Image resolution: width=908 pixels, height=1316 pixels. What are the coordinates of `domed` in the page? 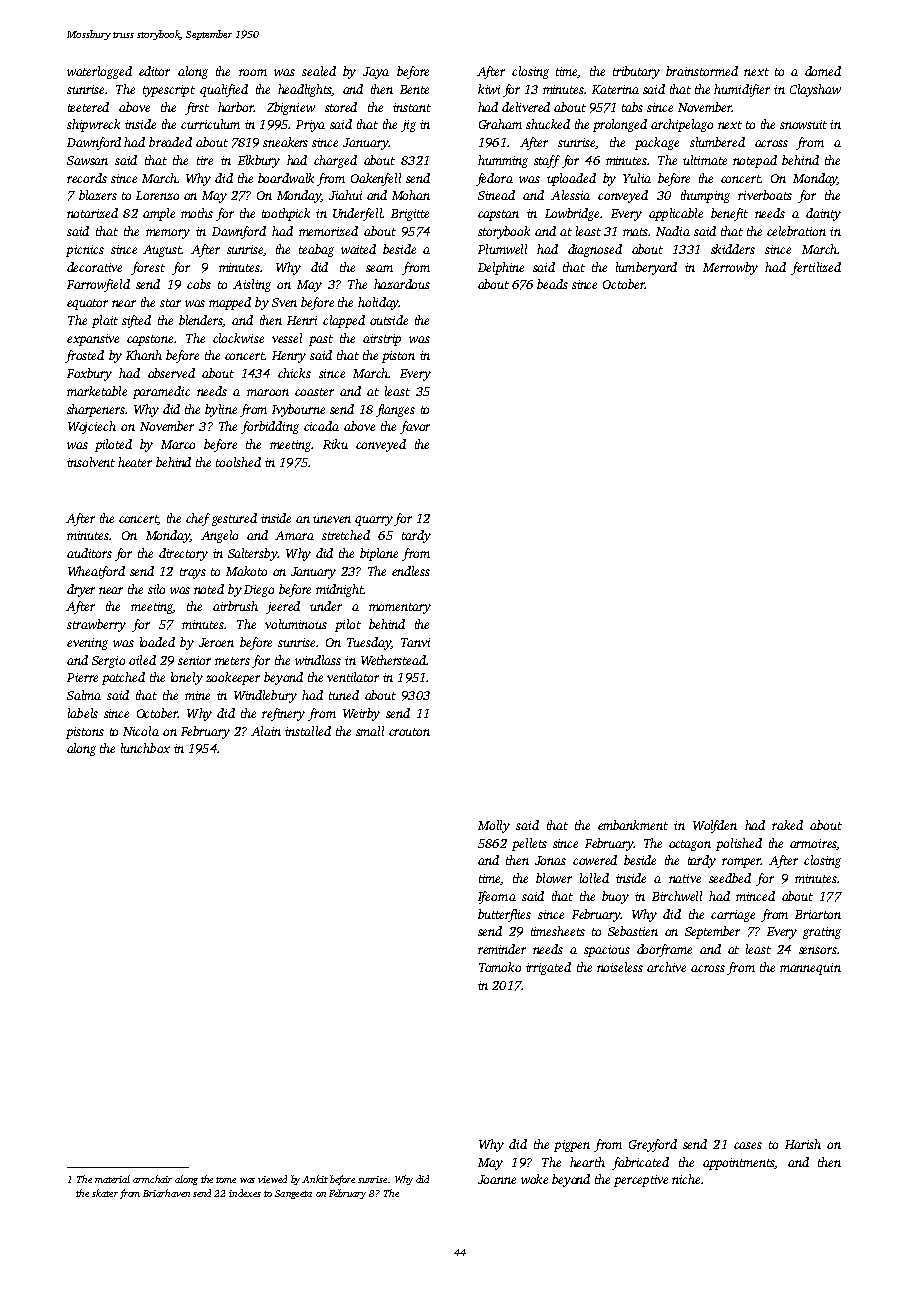 It's located at (823, 71).
